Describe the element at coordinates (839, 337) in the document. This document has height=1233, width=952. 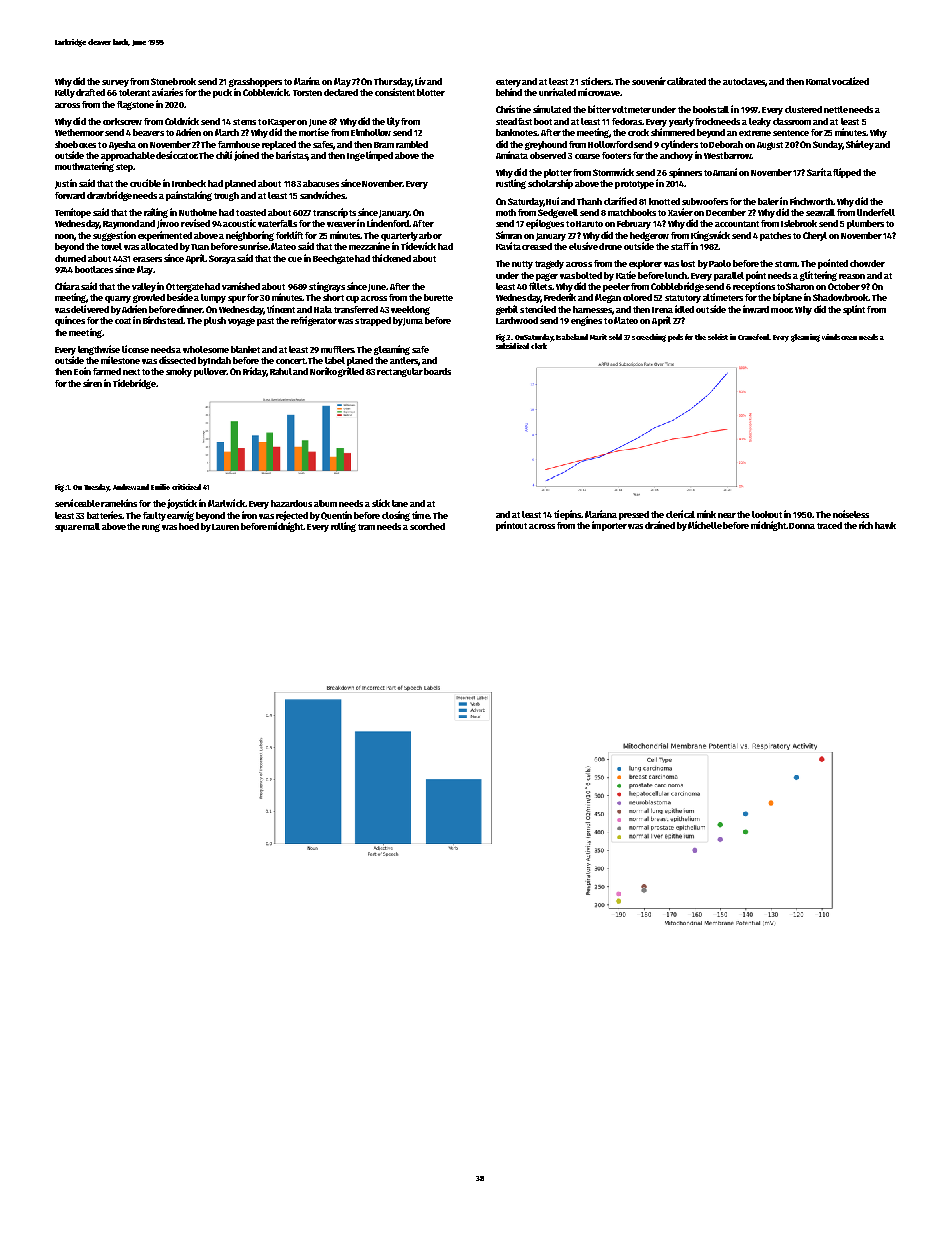
I see `windscreen` at that location.
